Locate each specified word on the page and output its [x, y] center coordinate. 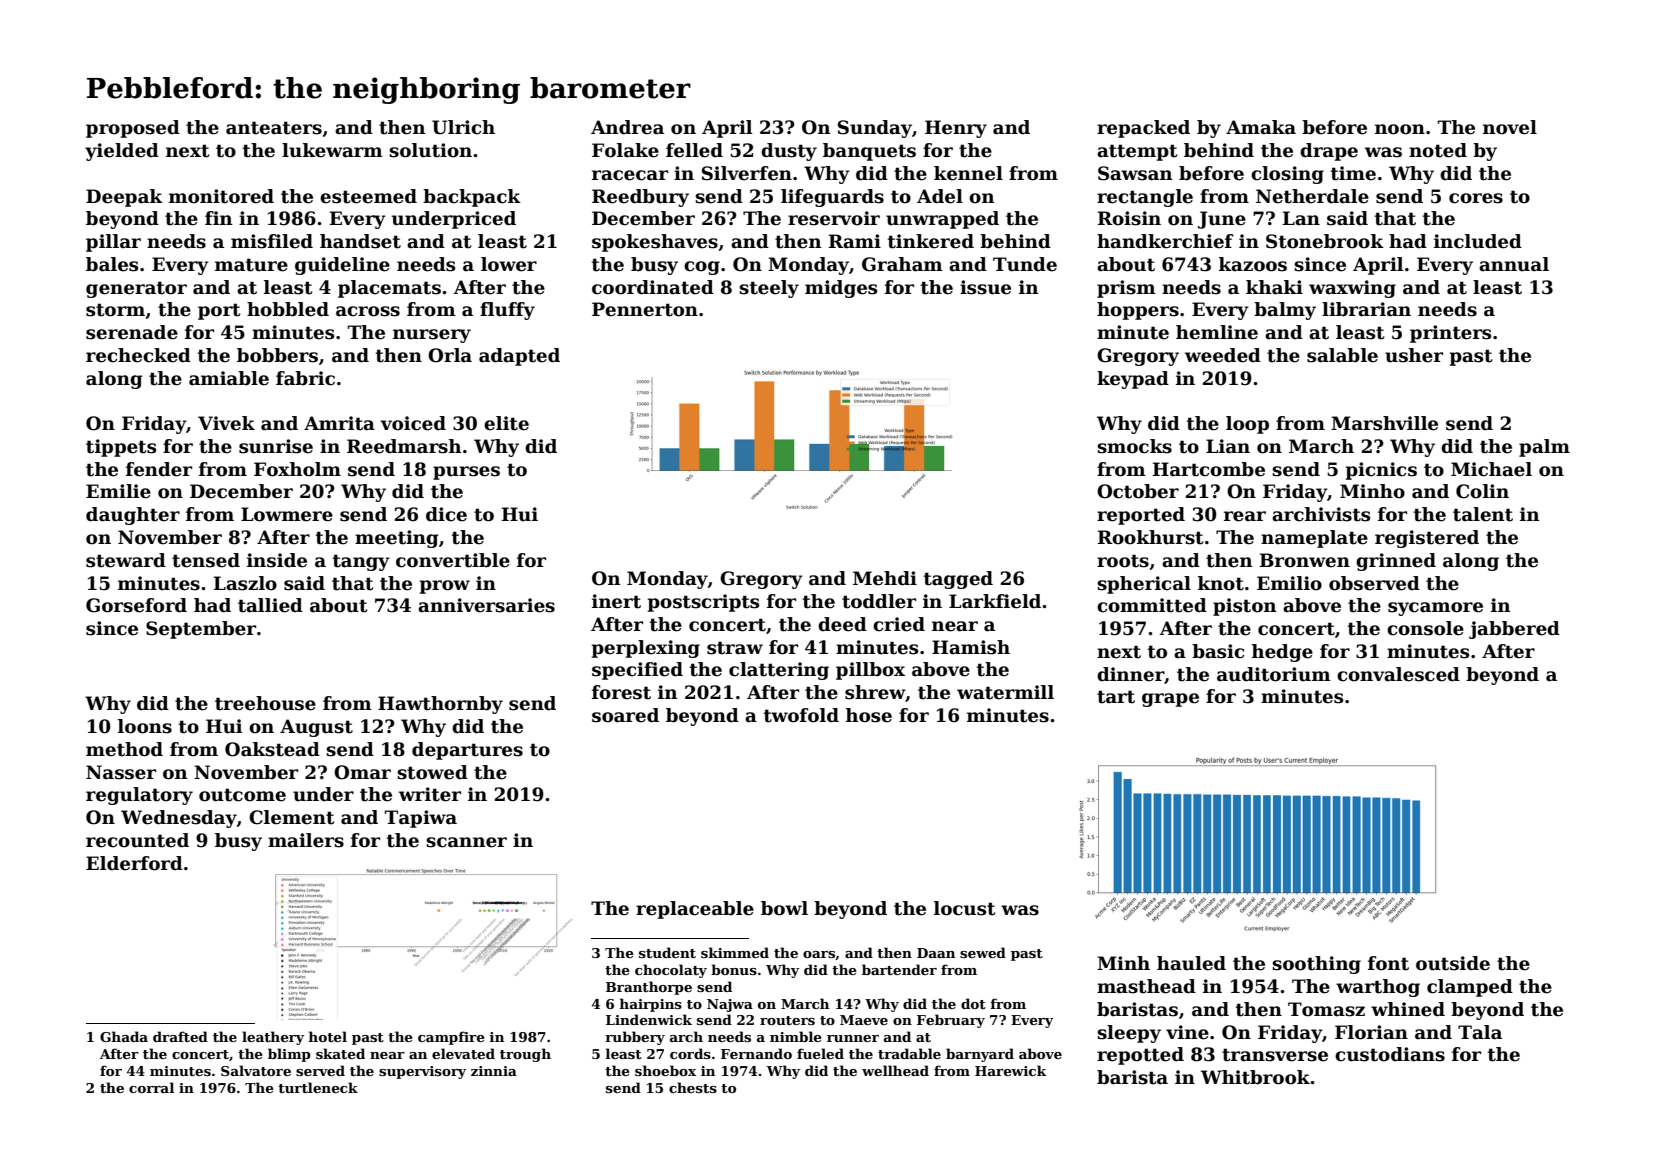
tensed [206, 560]
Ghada [124, 1036]
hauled [1191, 963]
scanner [466, 842]
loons [145, 726]
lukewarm [332, 150]
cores [1476, 198]
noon [1400, 129]
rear [1245, 516]
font [1388, 963]
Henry [956, 129]
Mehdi [885, 578]
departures [467, 751]
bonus [734, 969]
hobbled [288, 309]
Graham [902, 264]
